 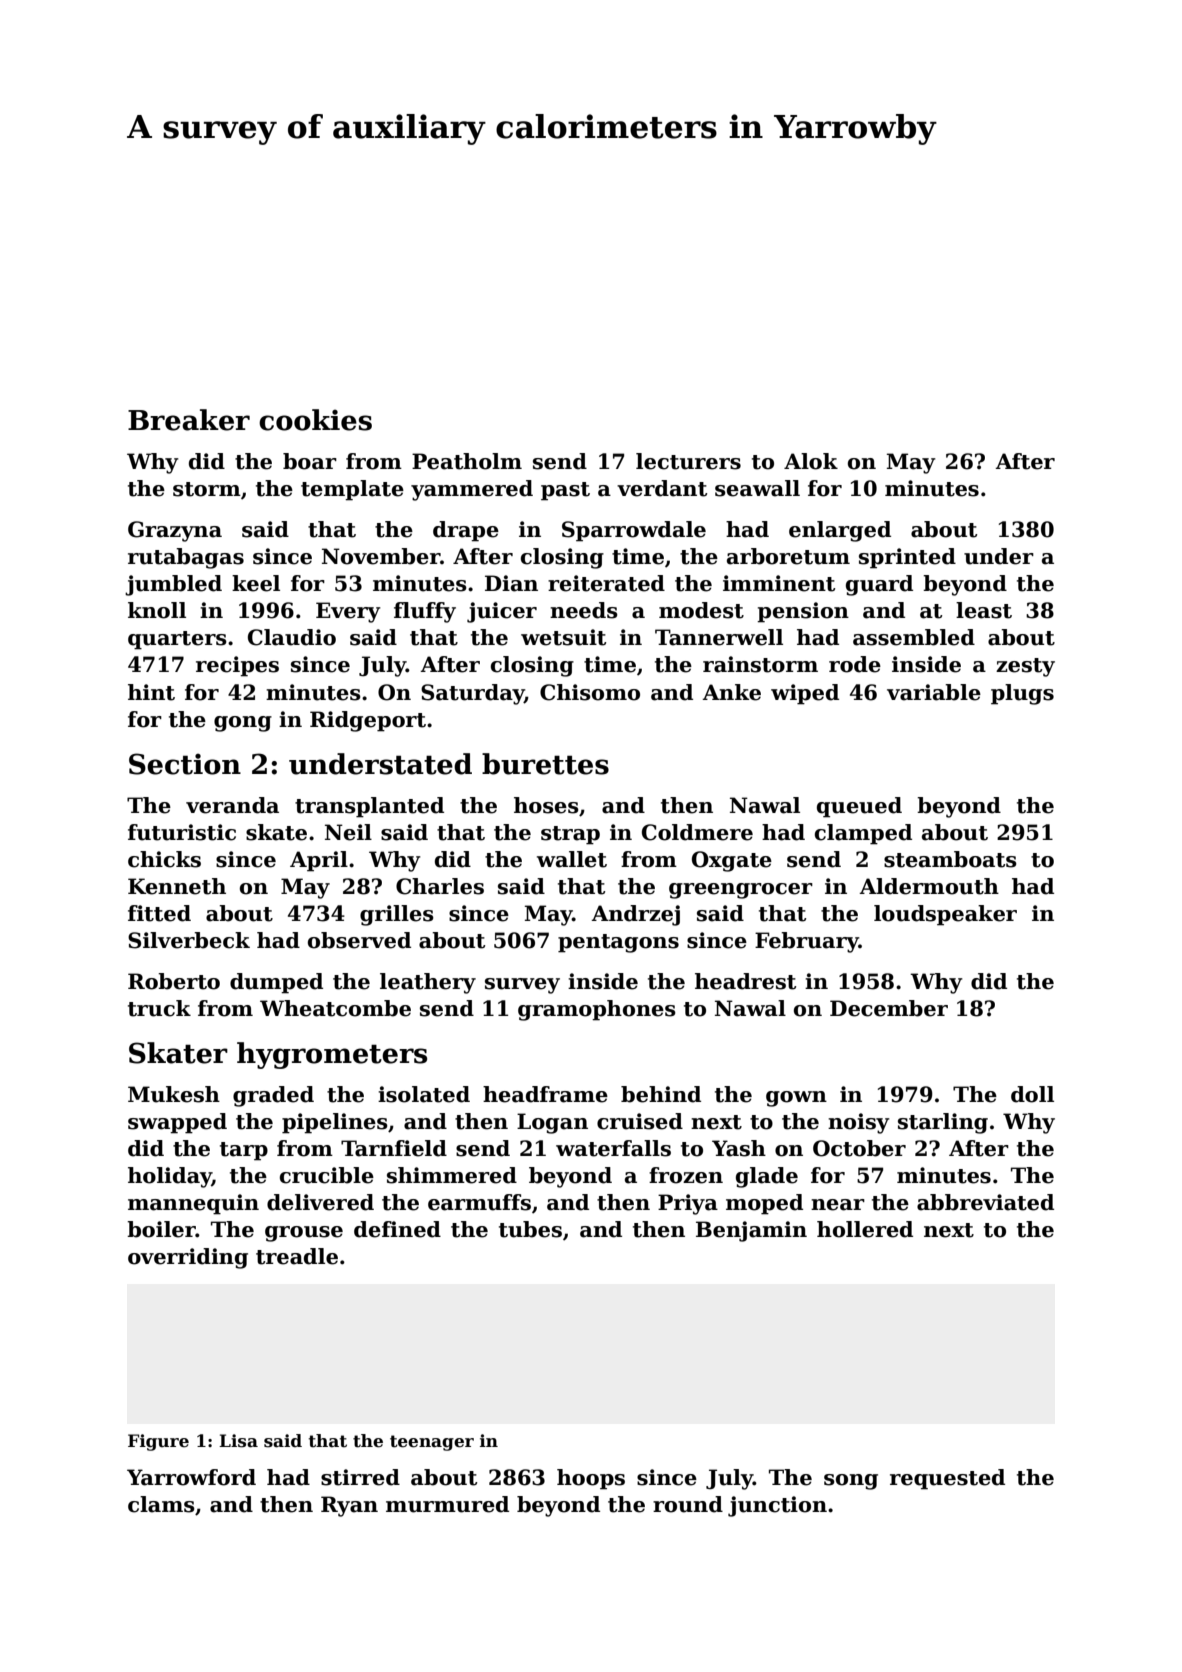 What do you see at coordinates (432, 1443) in the screenshot?
I see `teenager` at bounding box center [432, 1443].
